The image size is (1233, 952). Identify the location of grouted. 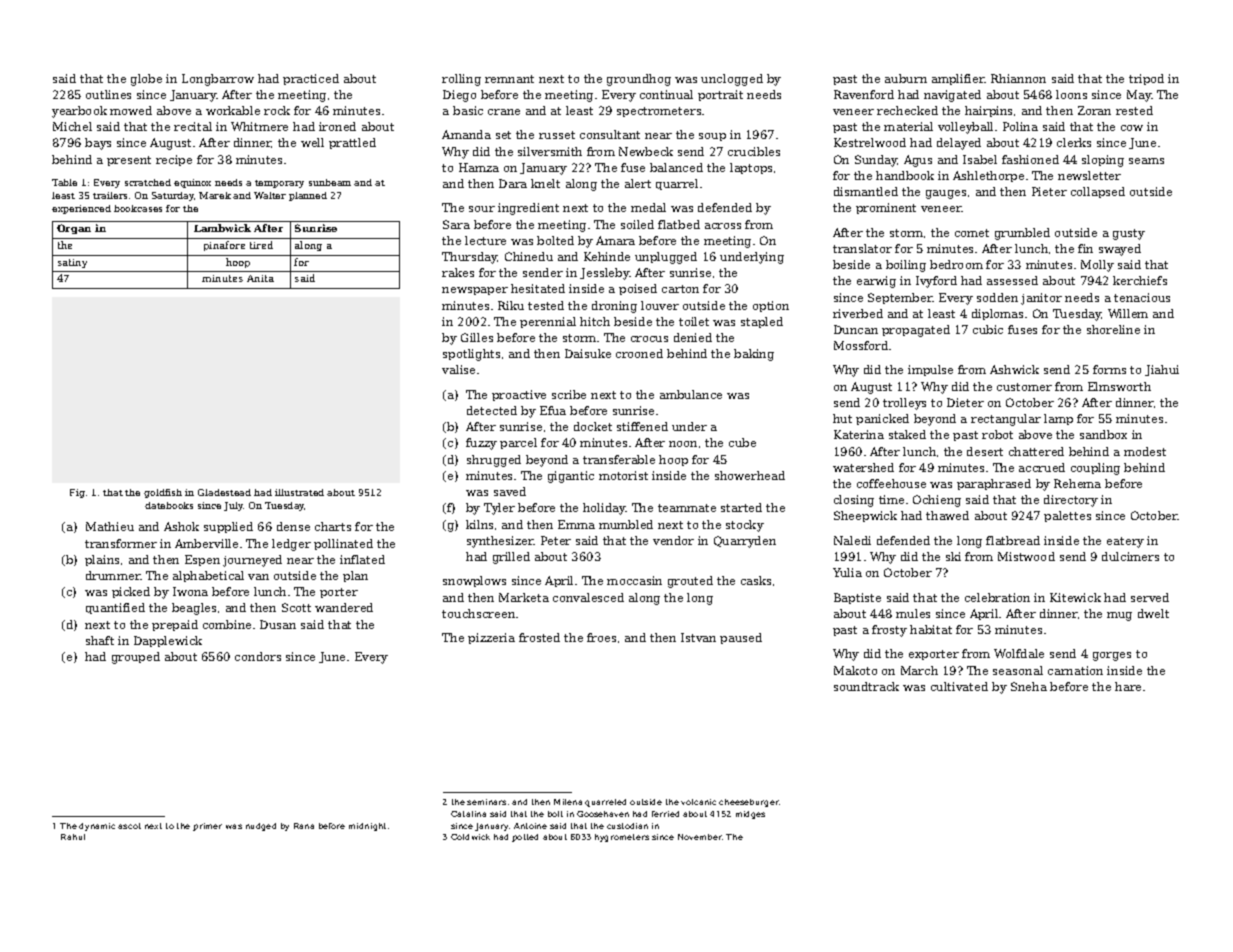
(690, 582).
